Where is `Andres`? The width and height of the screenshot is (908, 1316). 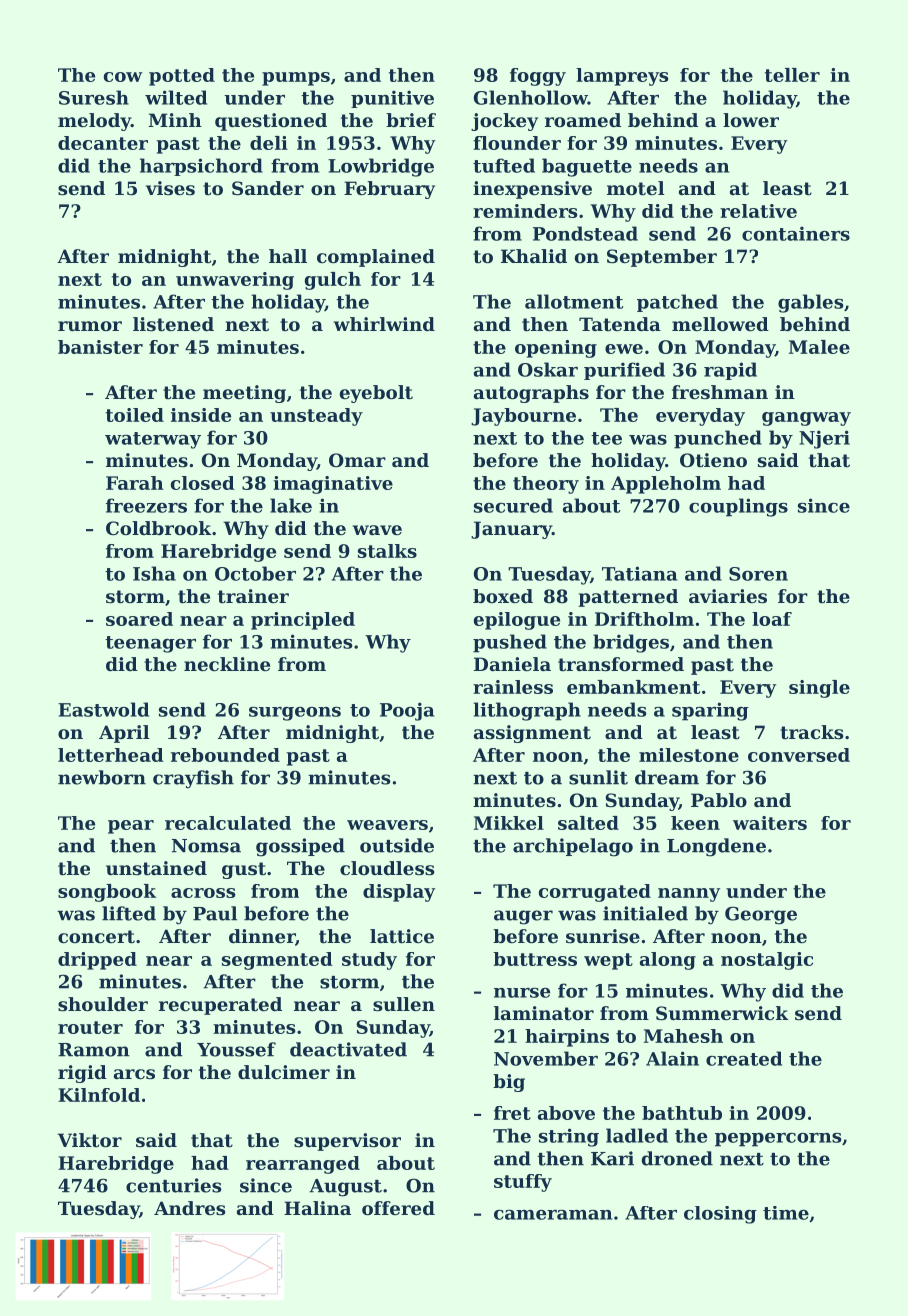 Andres is located at coordinates (189, 1208).
